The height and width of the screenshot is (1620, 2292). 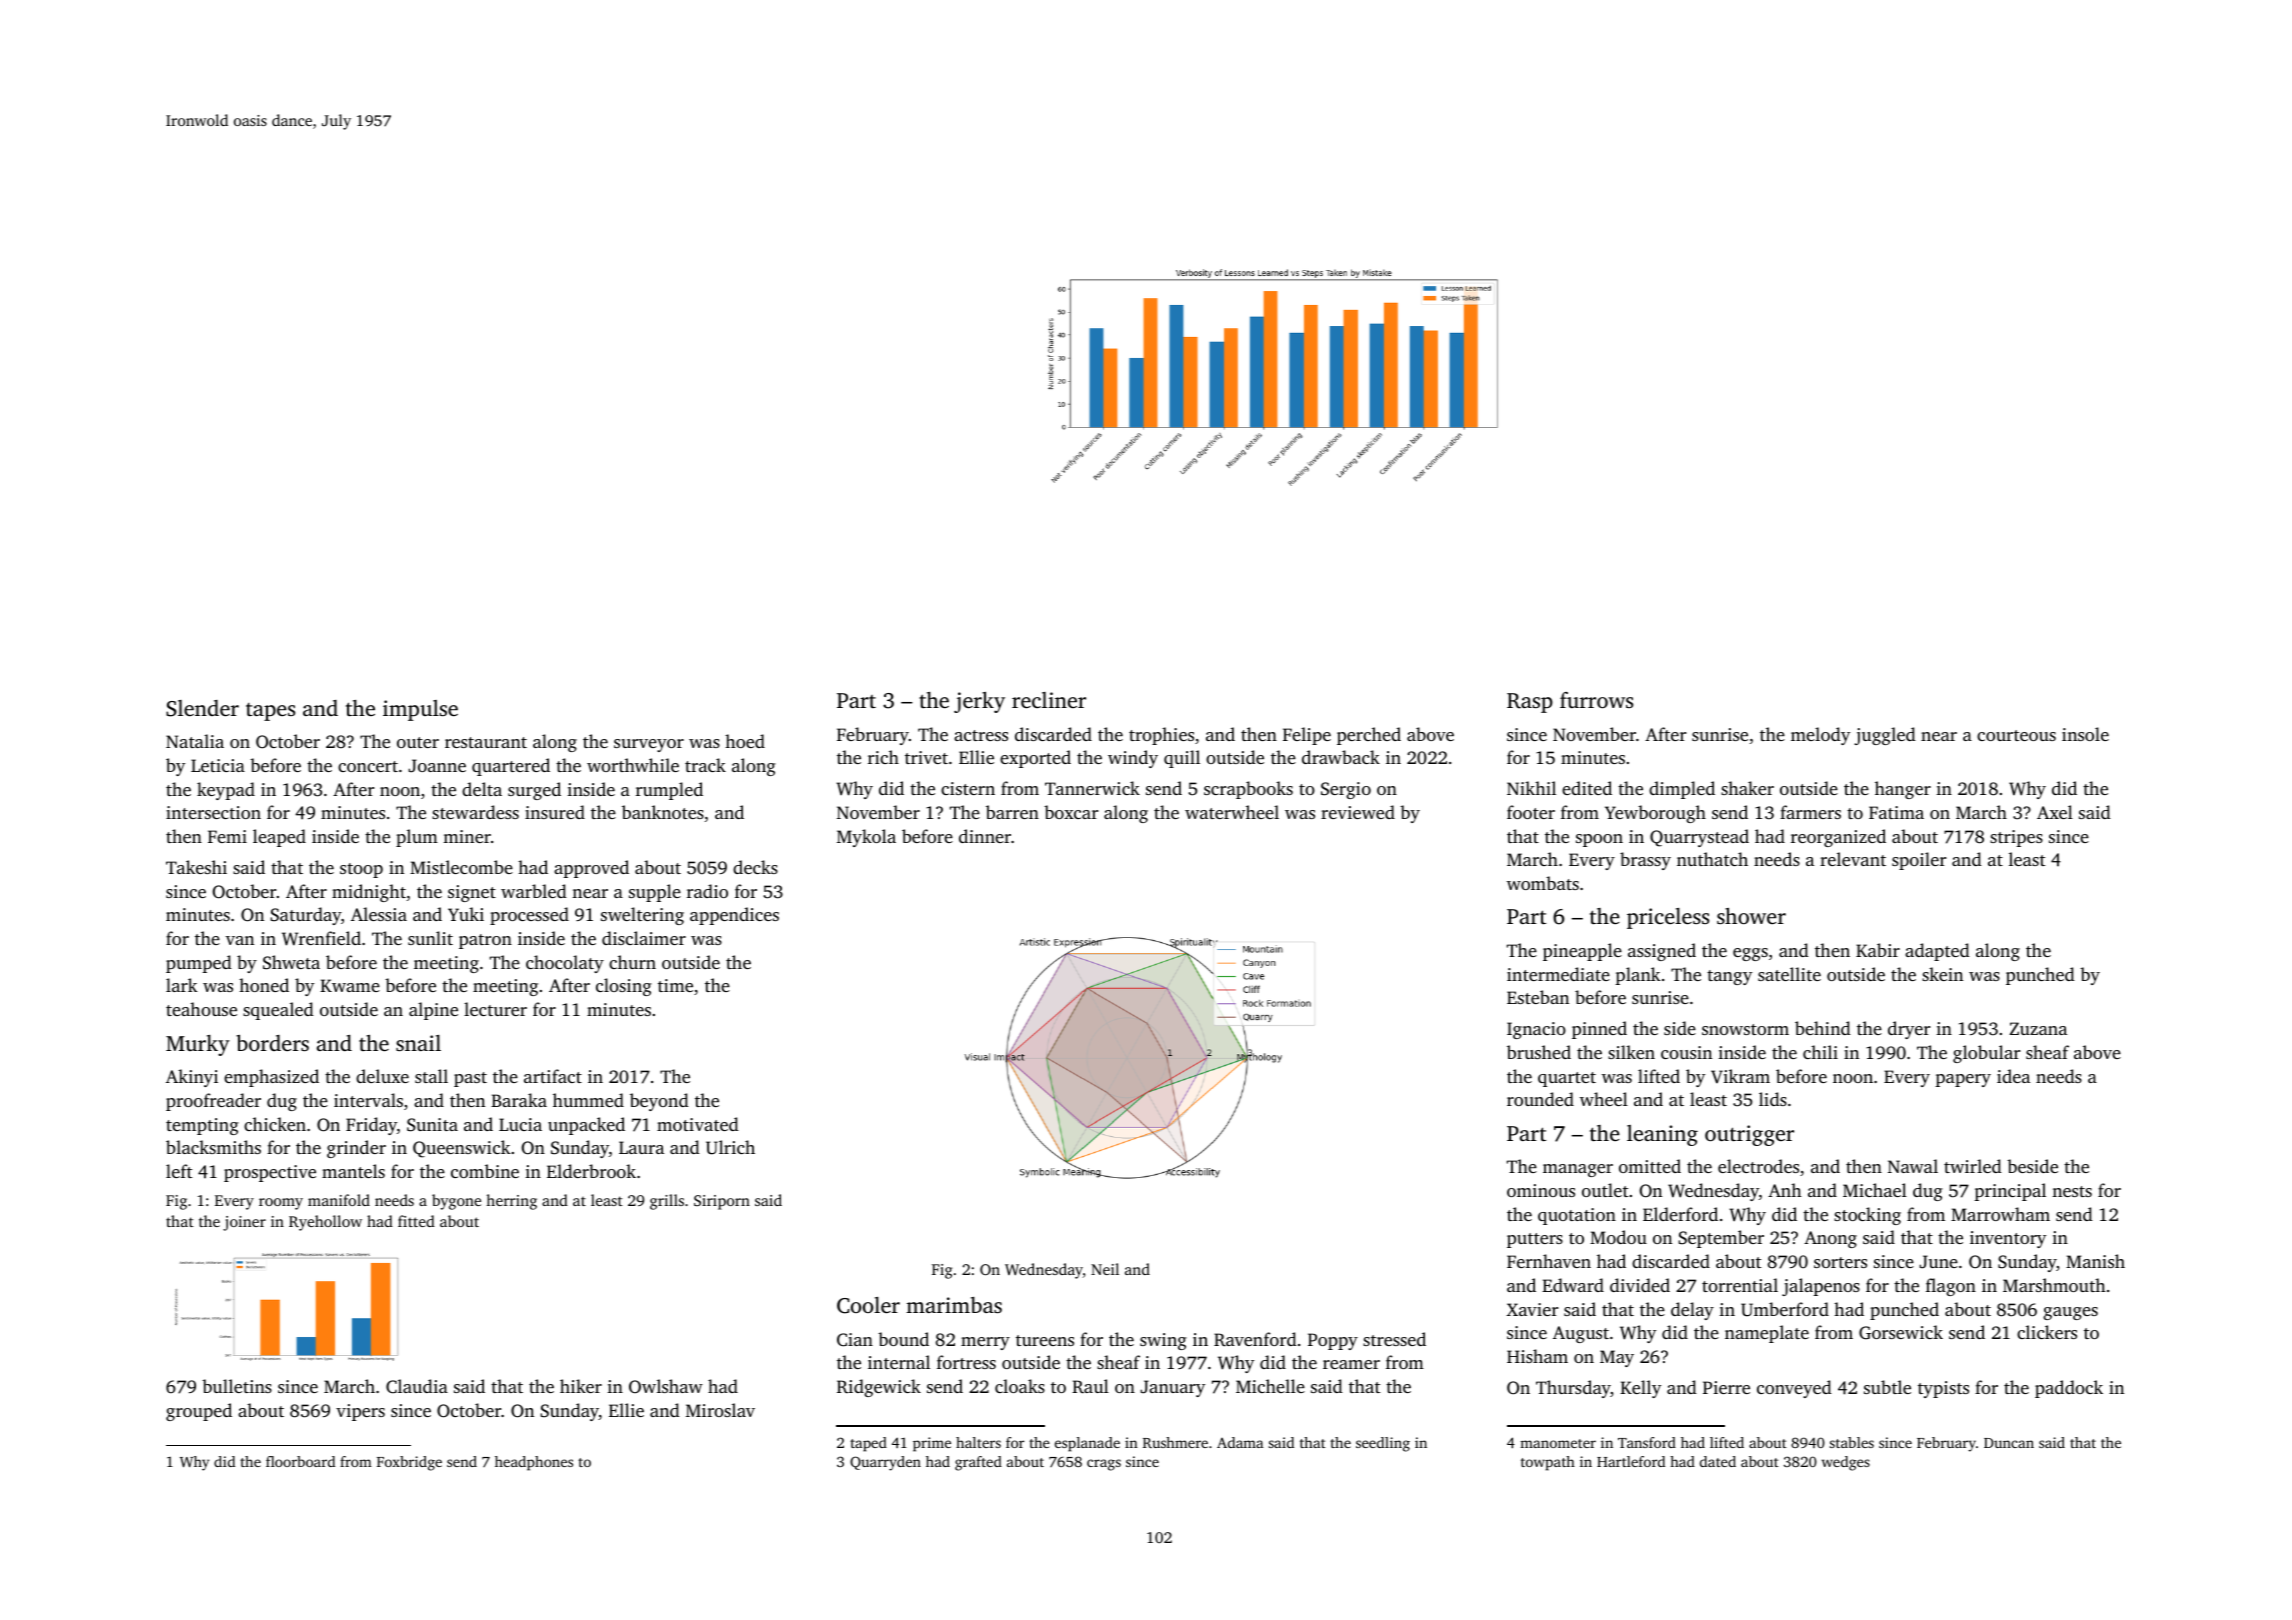 What do you see at coordinates (1530, 703) in the screenshot?
I see `Rasp` at bounding box center [1530, 703].
